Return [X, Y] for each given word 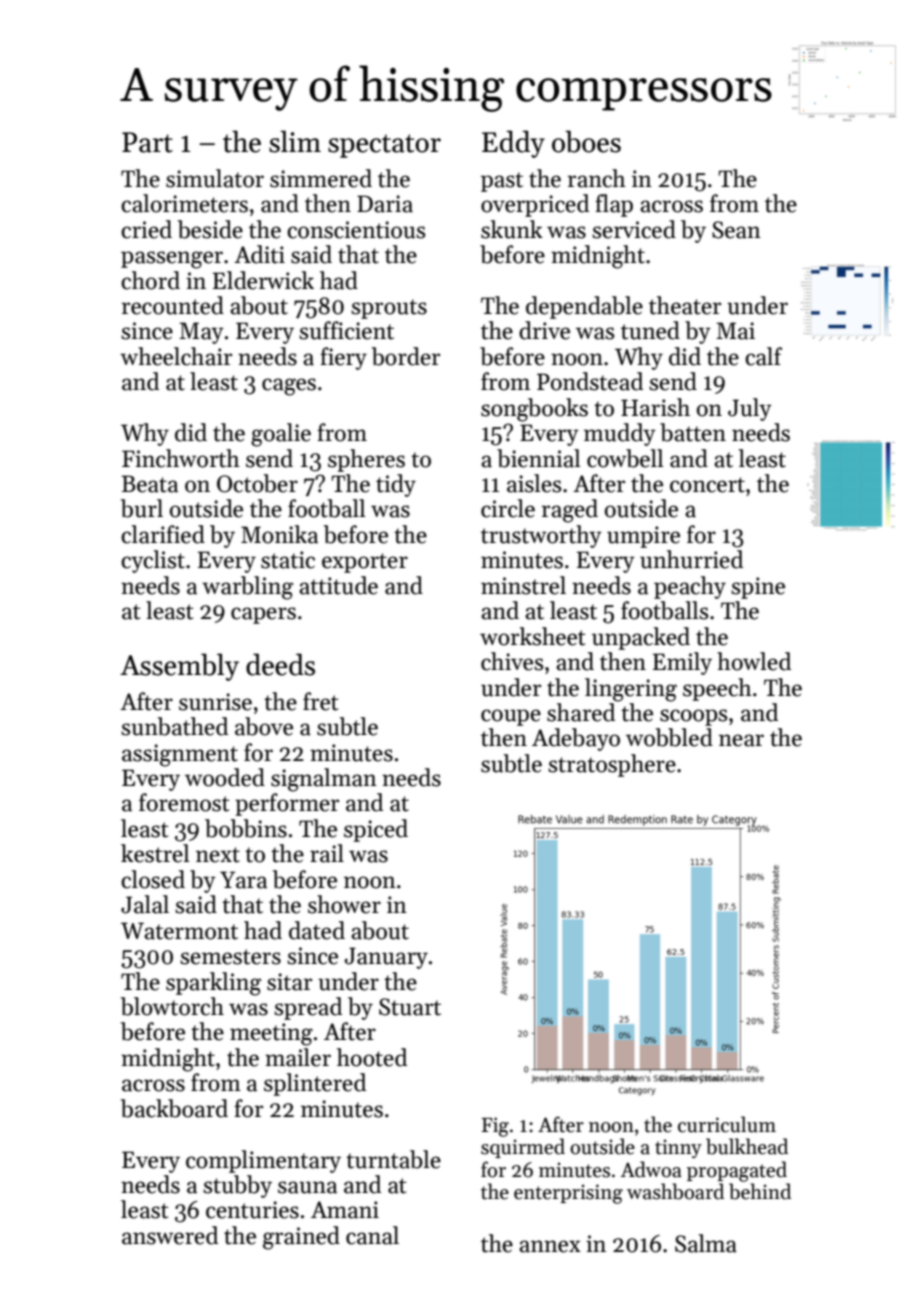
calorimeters [184, 203]
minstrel [523, 585]
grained [301, 1238]
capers [263, 615]
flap [614, 205]
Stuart [410, 1007]
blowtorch [172, 1006]
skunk [512, 229]
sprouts [389, 309]
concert [707, 485]
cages [289, 387]
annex [550, 1246]
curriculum [727, 1124]
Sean [736, 230]
